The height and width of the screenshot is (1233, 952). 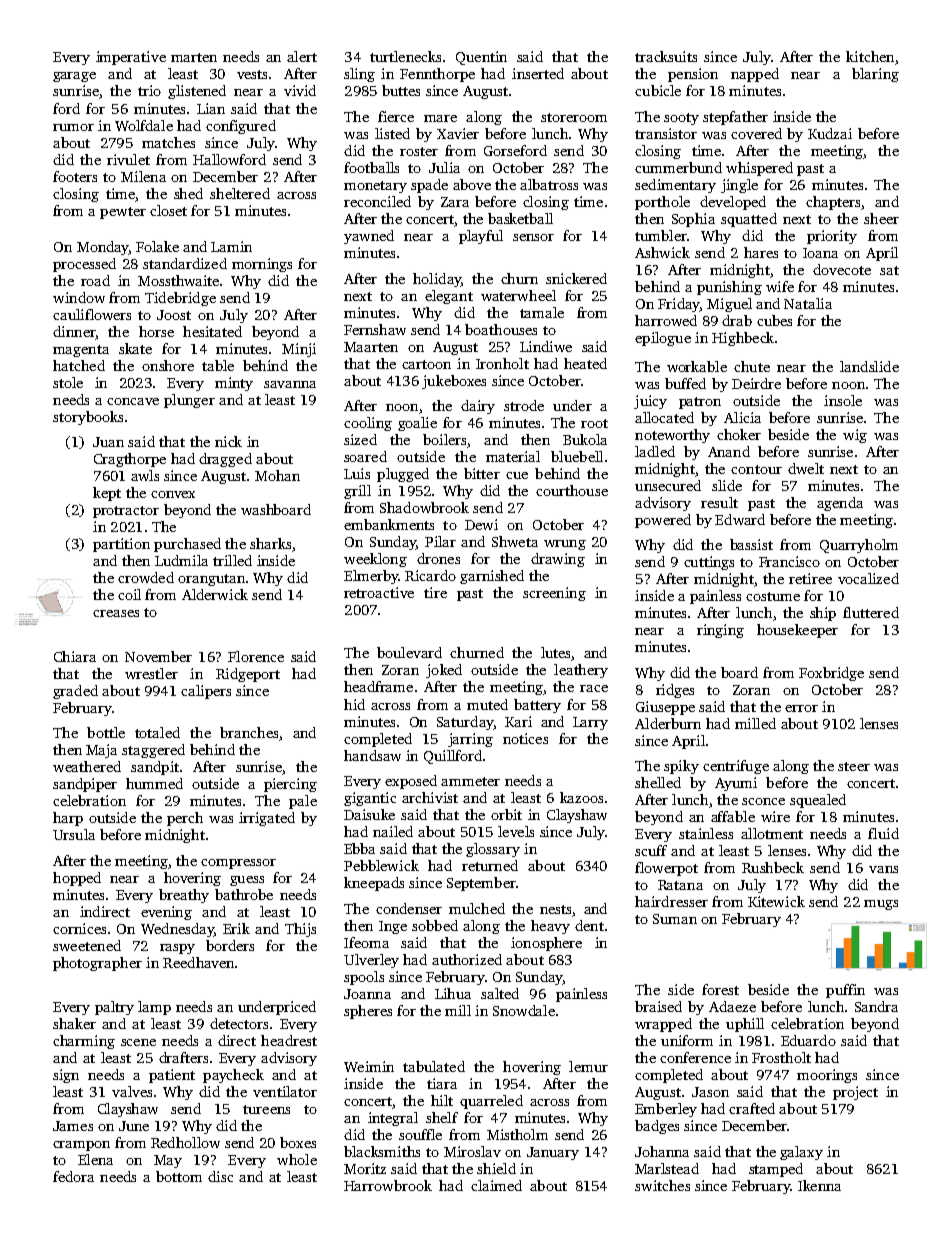 I want to click on Xavier, so click(x=458, y=133).
